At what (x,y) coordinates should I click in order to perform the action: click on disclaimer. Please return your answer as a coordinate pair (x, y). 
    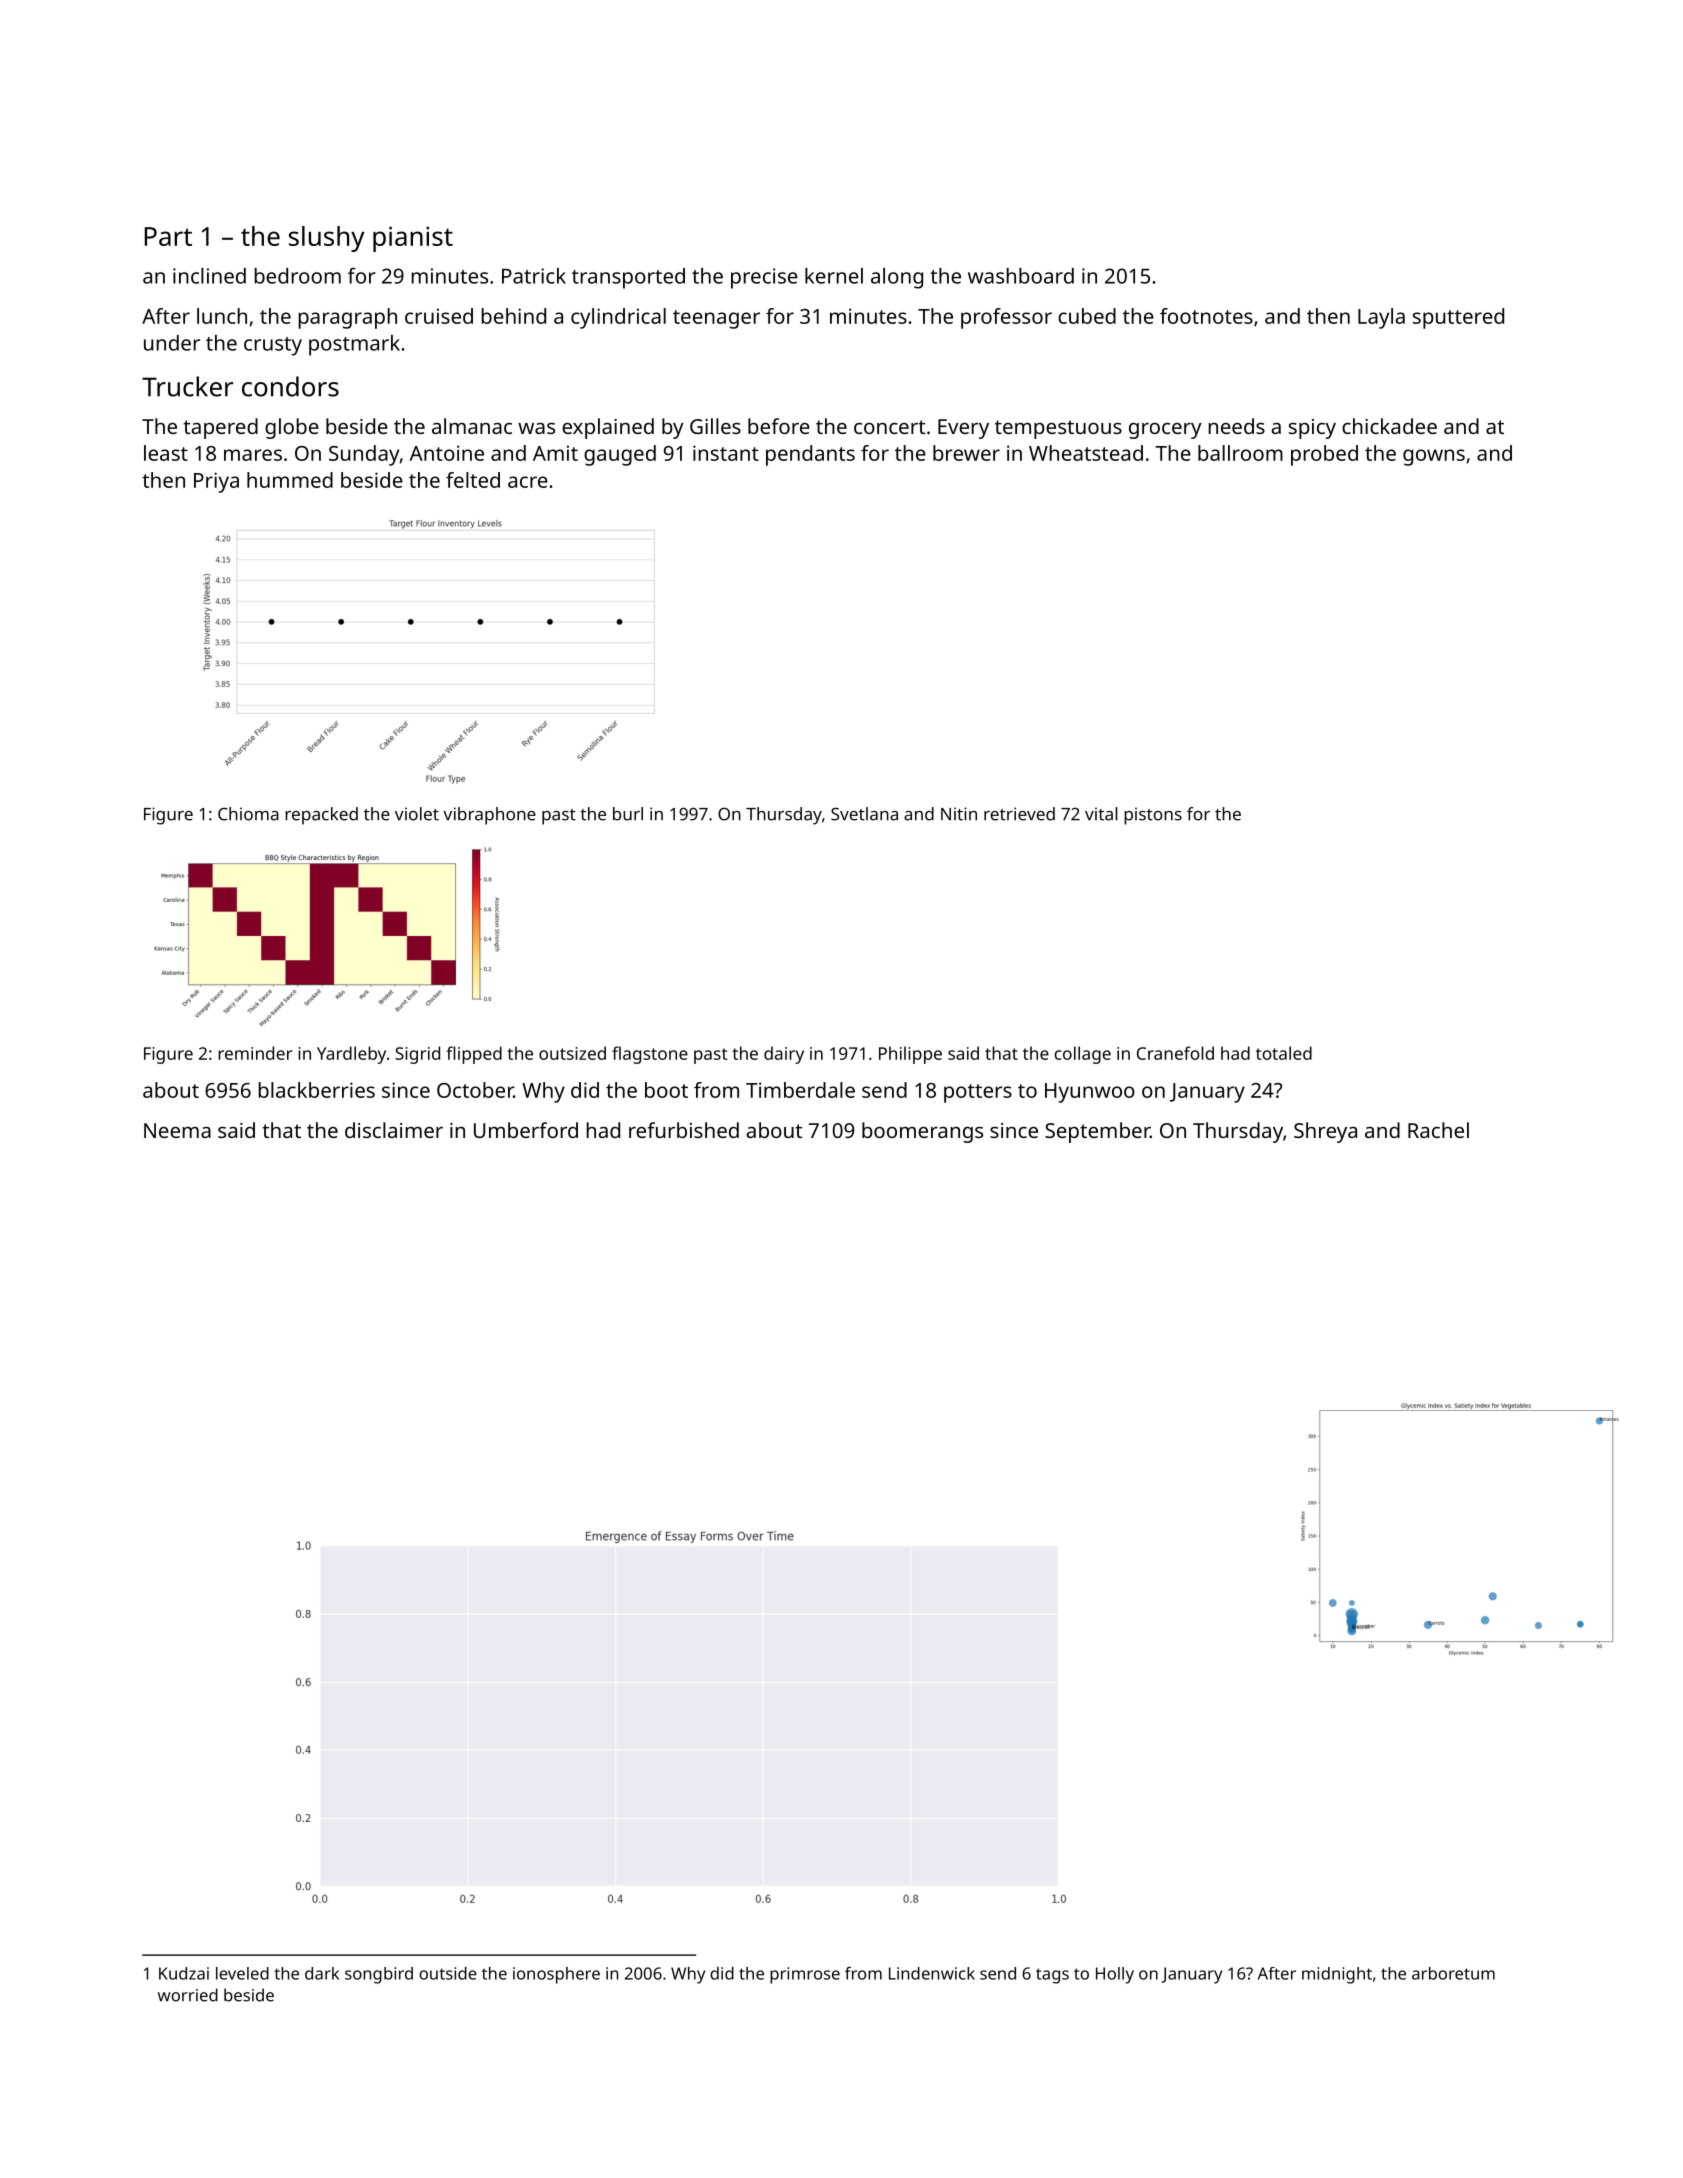
    Looking at the image, I should click on (394, 1130).
